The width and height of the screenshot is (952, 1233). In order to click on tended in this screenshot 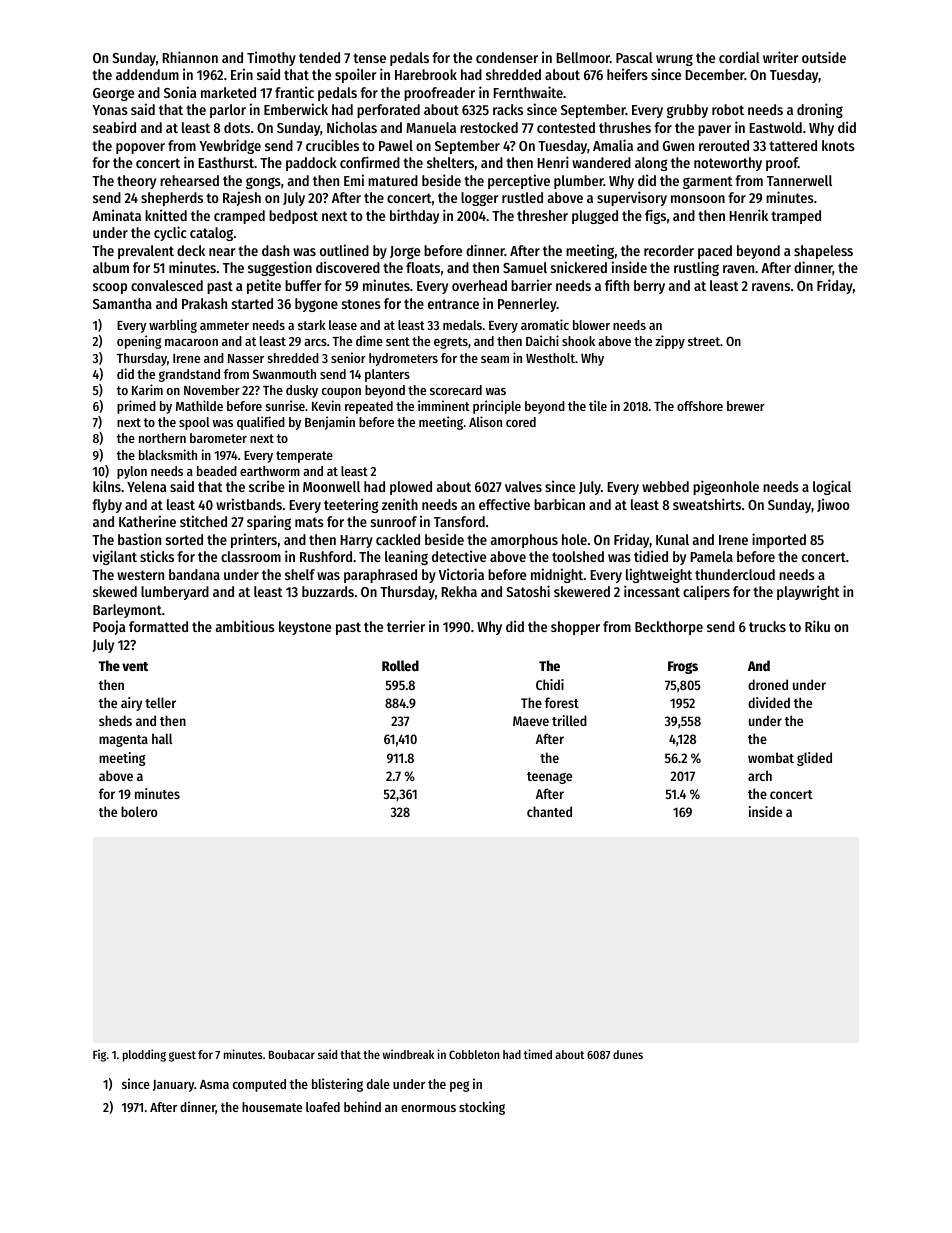, I will do `click(319, 57)`.
